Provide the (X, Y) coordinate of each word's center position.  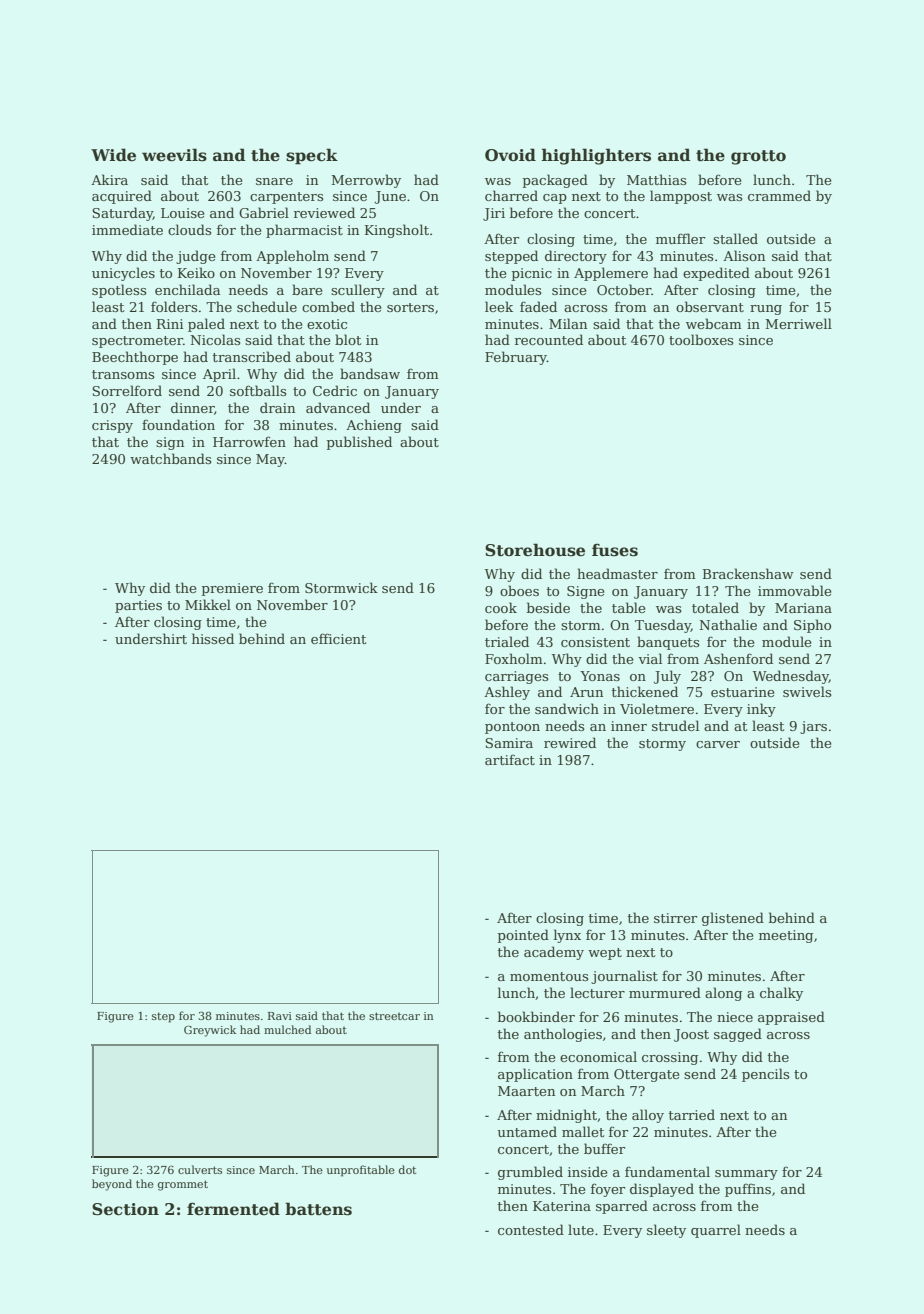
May (270, 460)
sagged (738, 1035)
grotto (758, 157)
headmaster (617, 573)
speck (312, 156)
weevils (174, 155)
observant (710, 306)
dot (407, 1169)
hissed (213, 638)
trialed (507, 641)
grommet (183, 1185)
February (516, 358)
